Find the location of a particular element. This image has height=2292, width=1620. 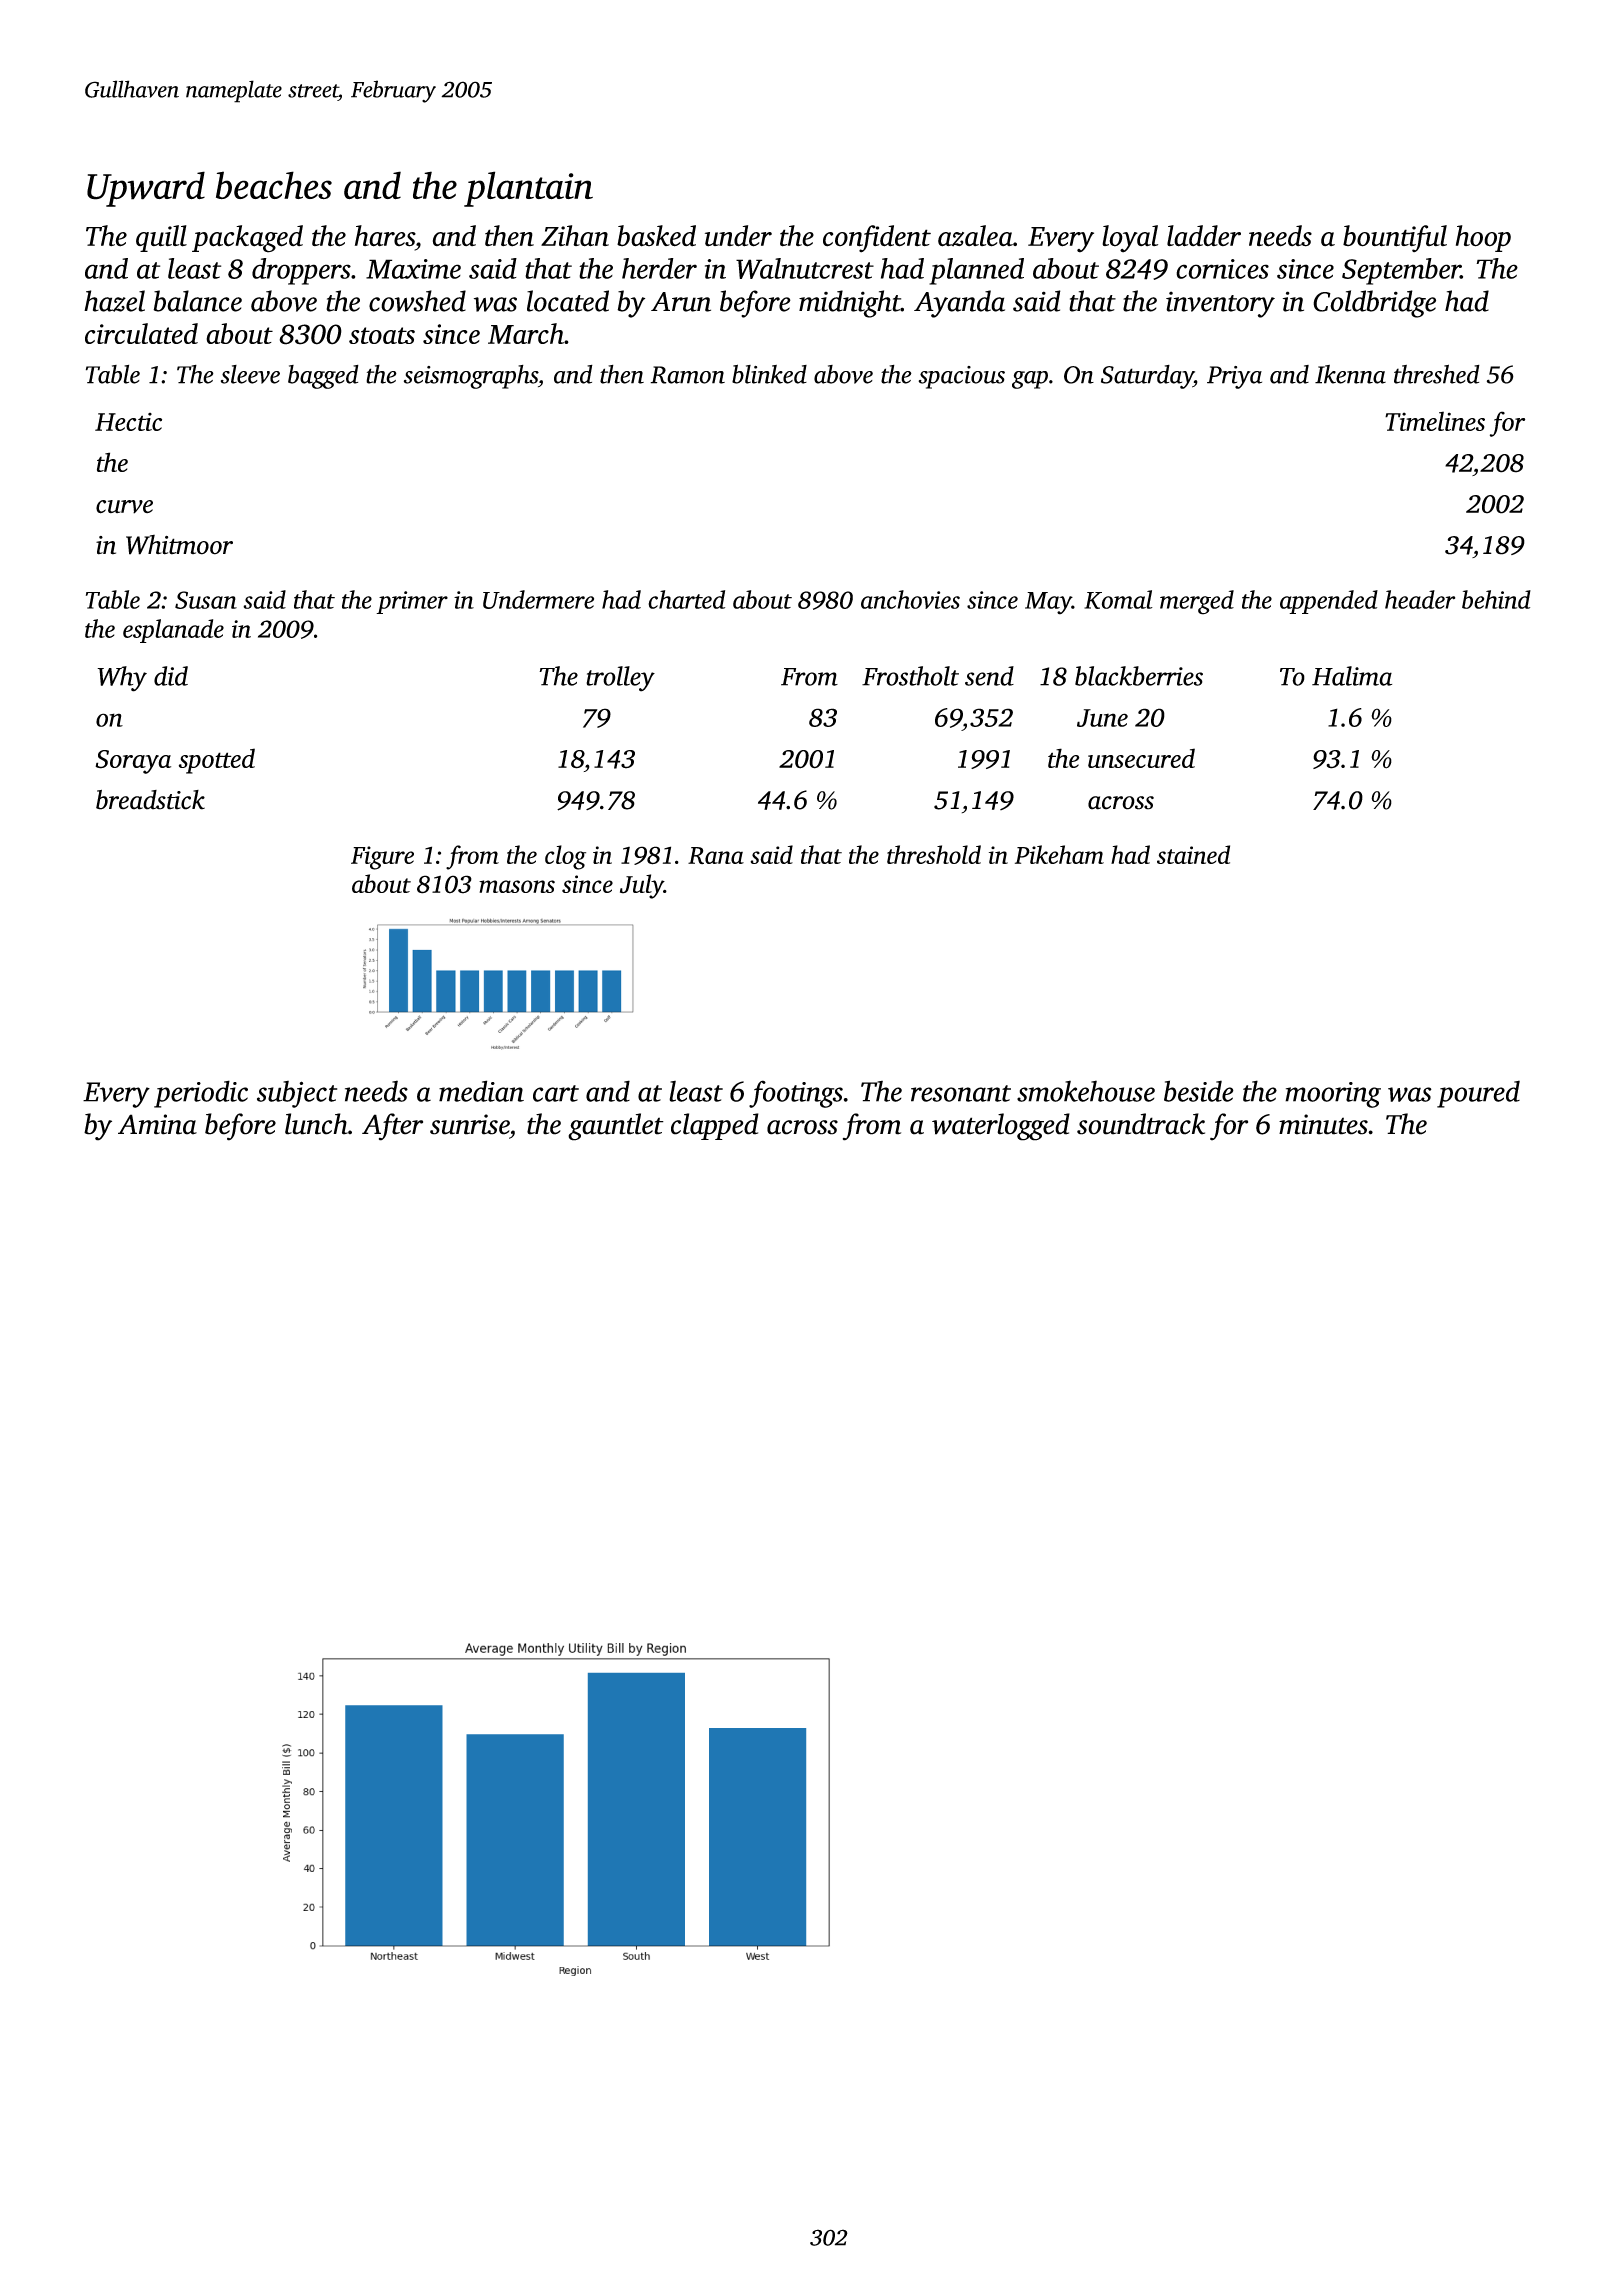

Timelines is located at coordinates (1435, 421).
